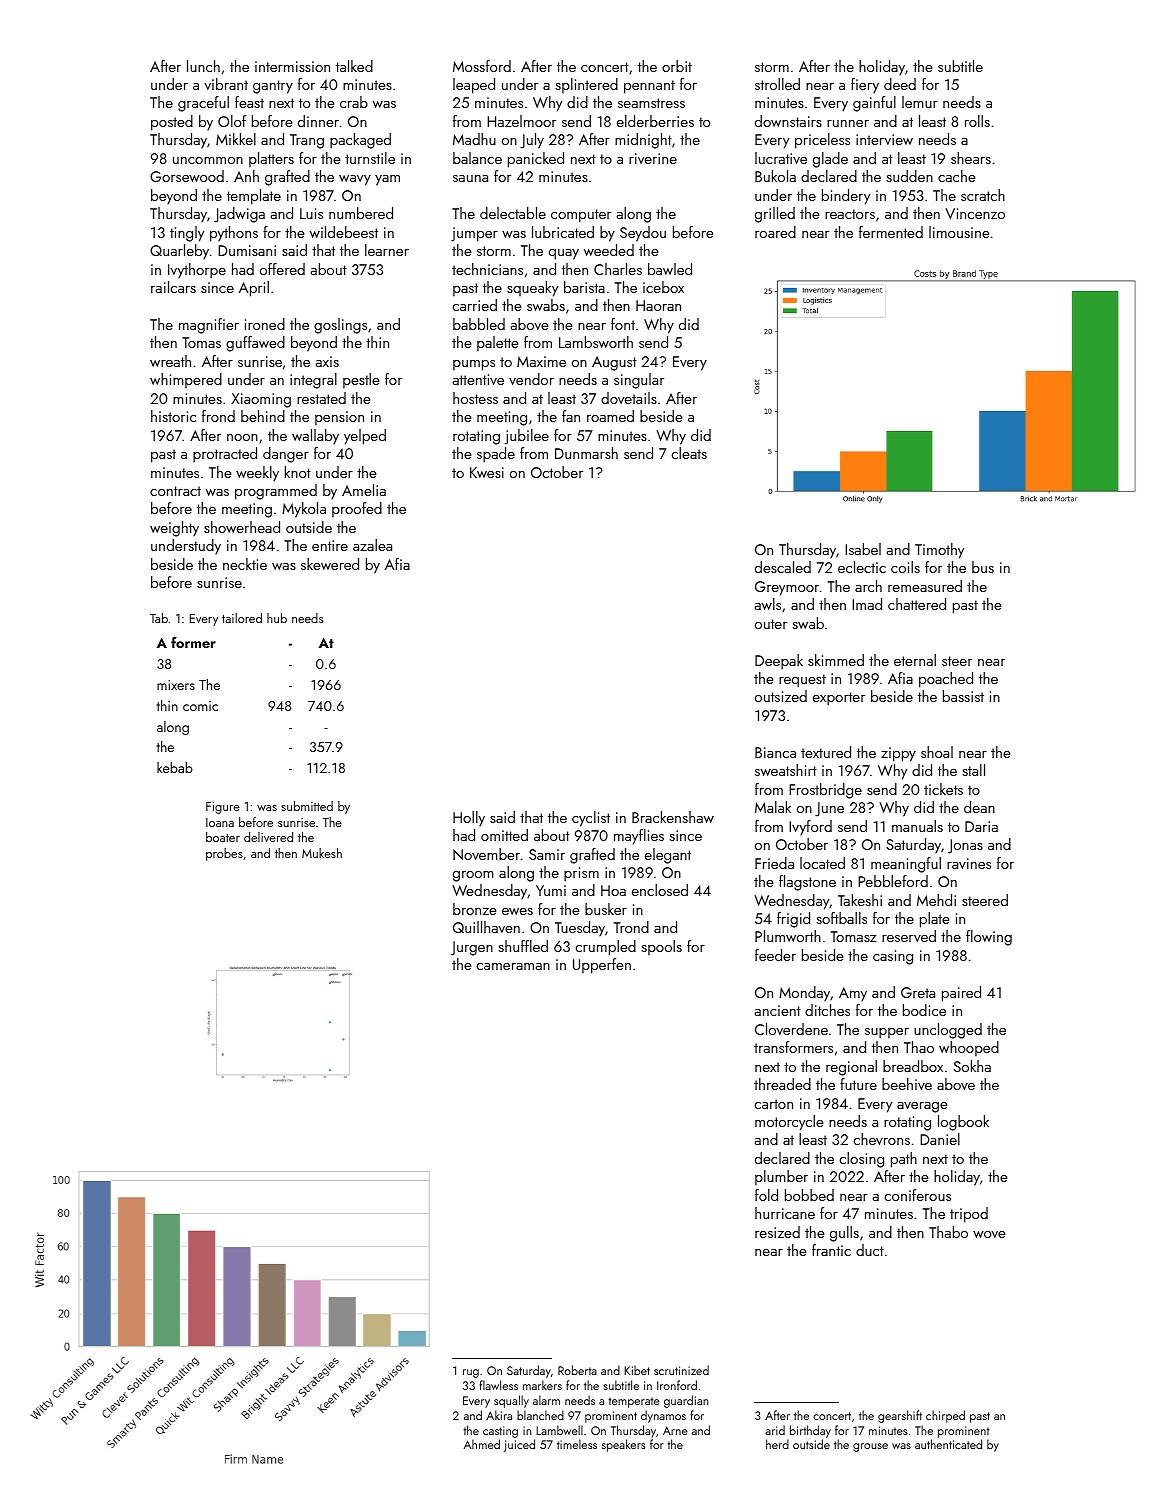 This screenshot has width=1167, height=1510. I want to click on orbit, so click(677, 66).
